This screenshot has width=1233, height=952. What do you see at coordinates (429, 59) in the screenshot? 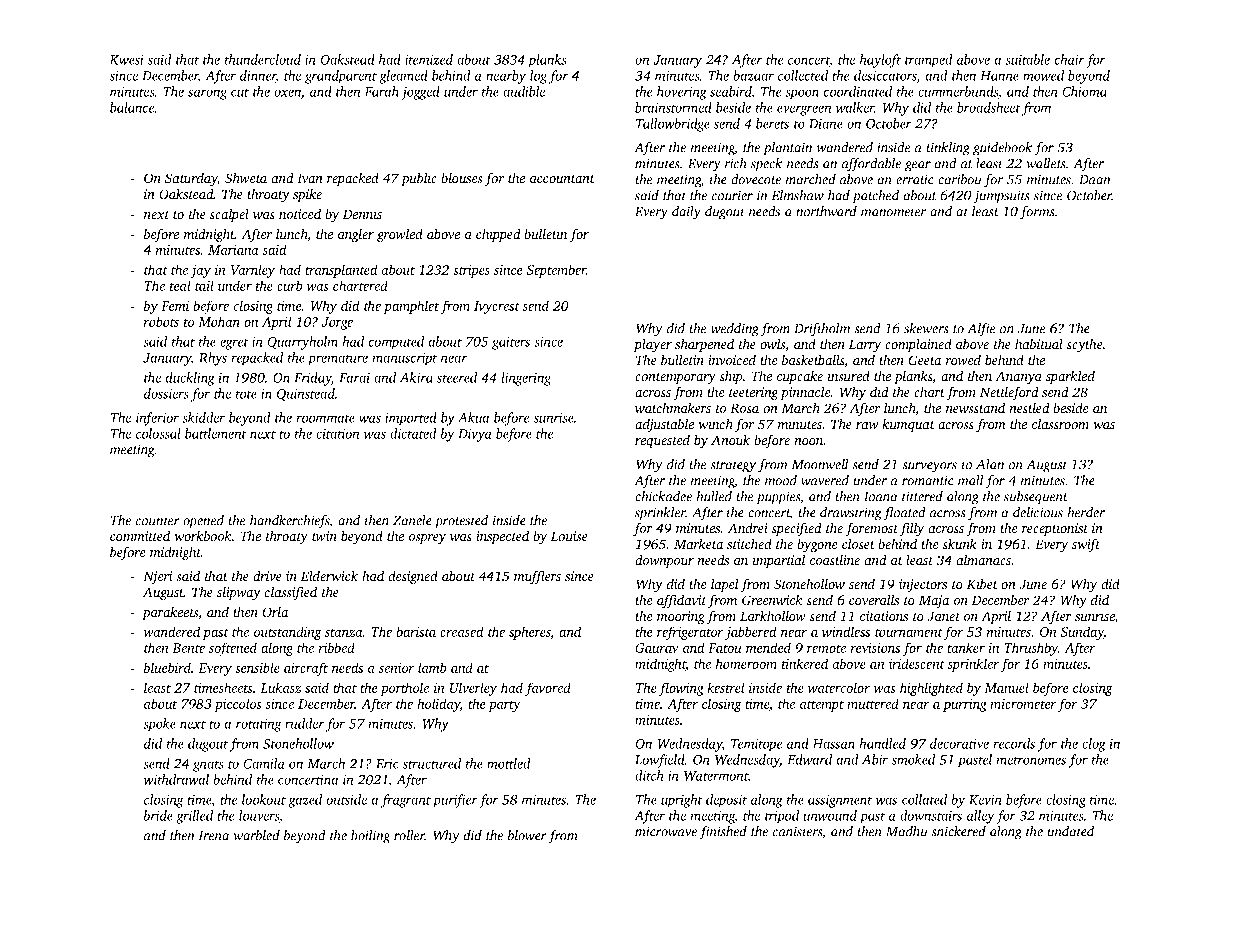
I see `itemized` at bounding box center [429, 59].
